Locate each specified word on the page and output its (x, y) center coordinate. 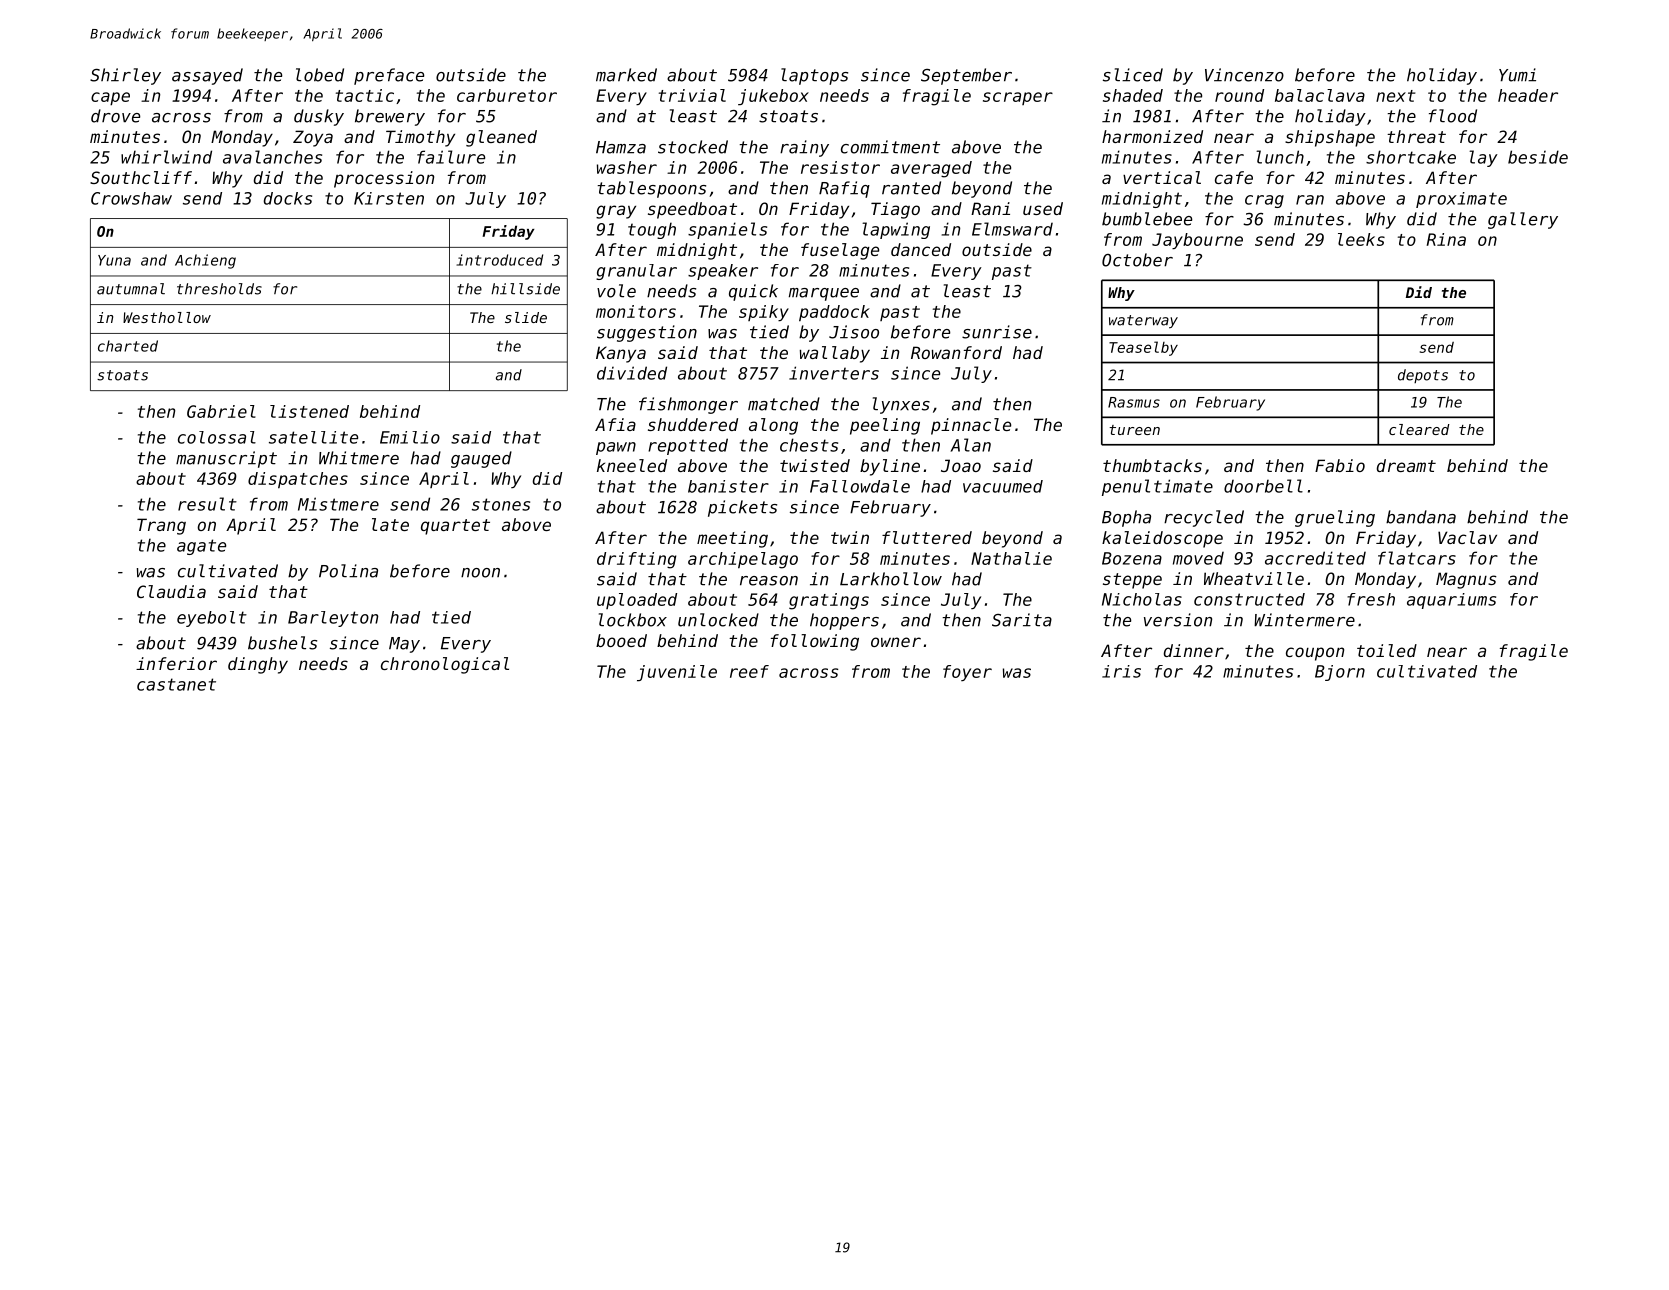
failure (451, 157)
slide (526, 317)
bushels (282, 643)
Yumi (1517, 75)
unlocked (718, 620)
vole (616, 291)
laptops (814, 76)
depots (1423, 376)
